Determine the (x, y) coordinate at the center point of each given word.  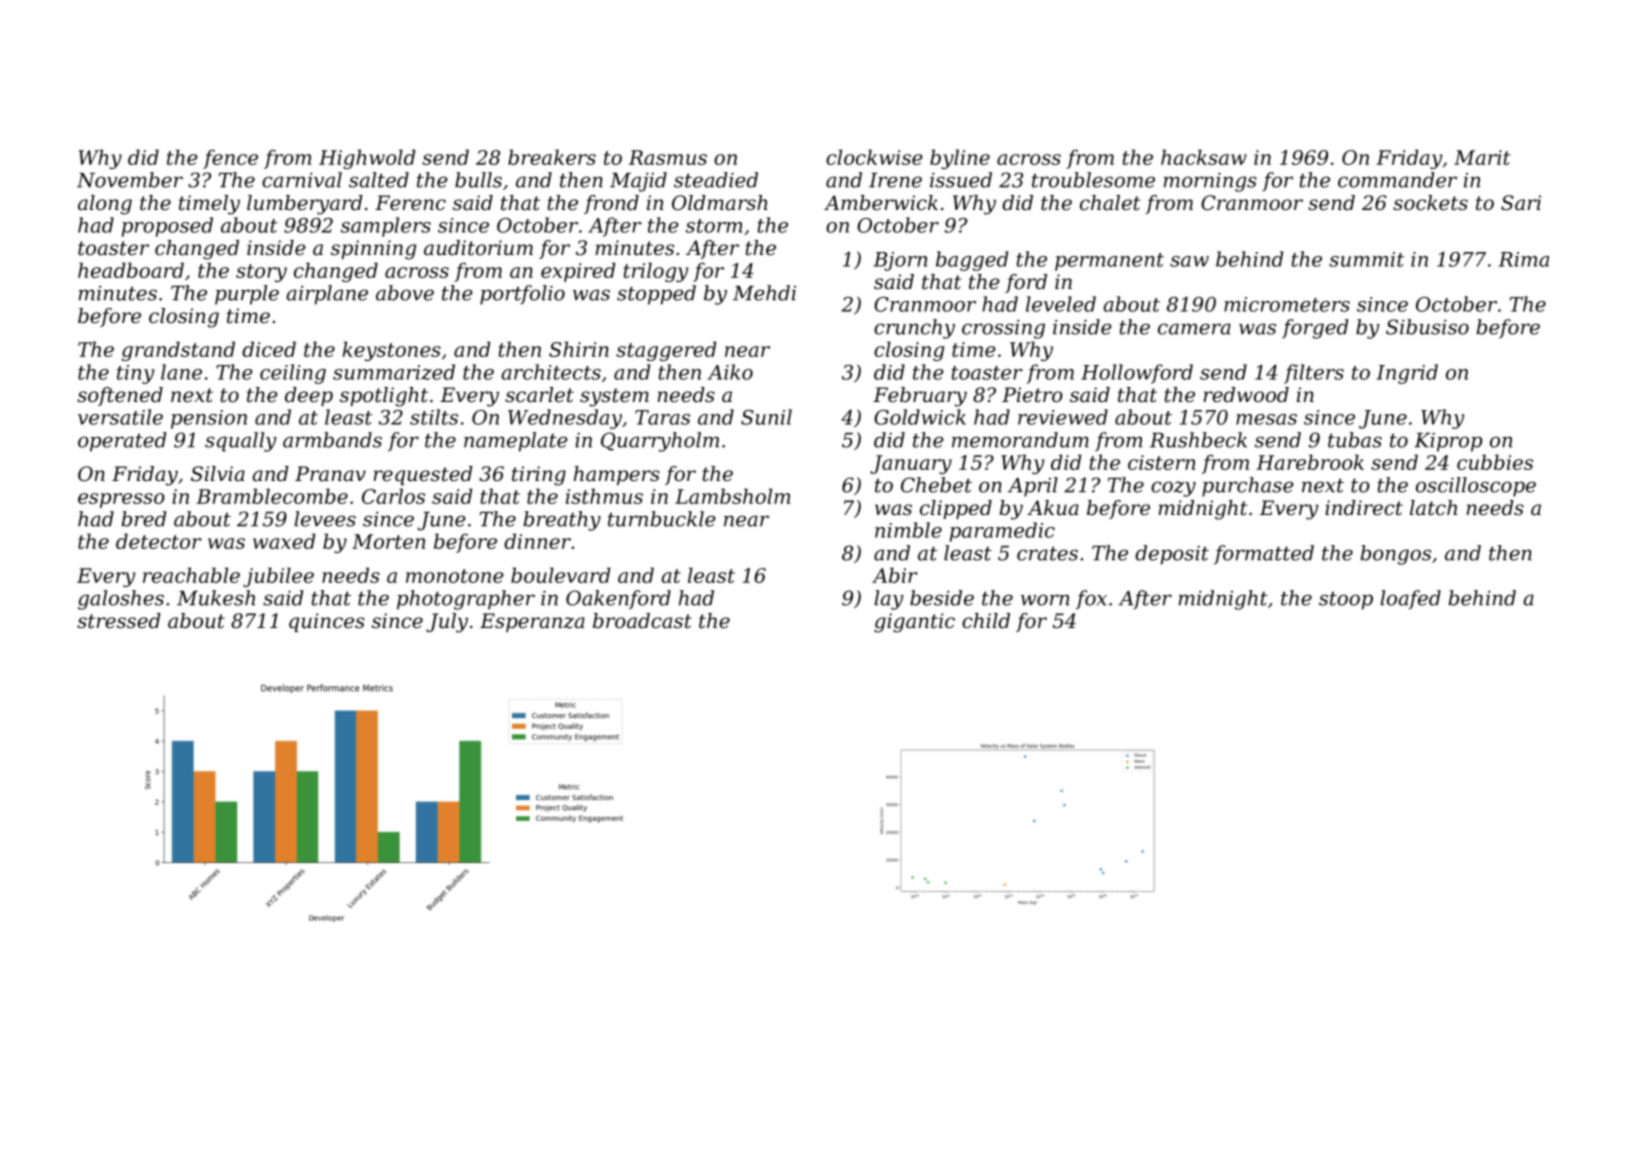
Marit (1482, 157)
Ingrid (1407, 374)
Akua (1053, 508)
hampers (617, 475)
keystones (391, 351)
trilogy (656, 272)
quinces (327, 622)
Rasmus (668, 157)
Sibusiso (1427, 327)
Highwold (367, 159)
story (261, 273)
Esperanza (532, 622)
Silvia (218, 474)
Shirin (579, 349)
